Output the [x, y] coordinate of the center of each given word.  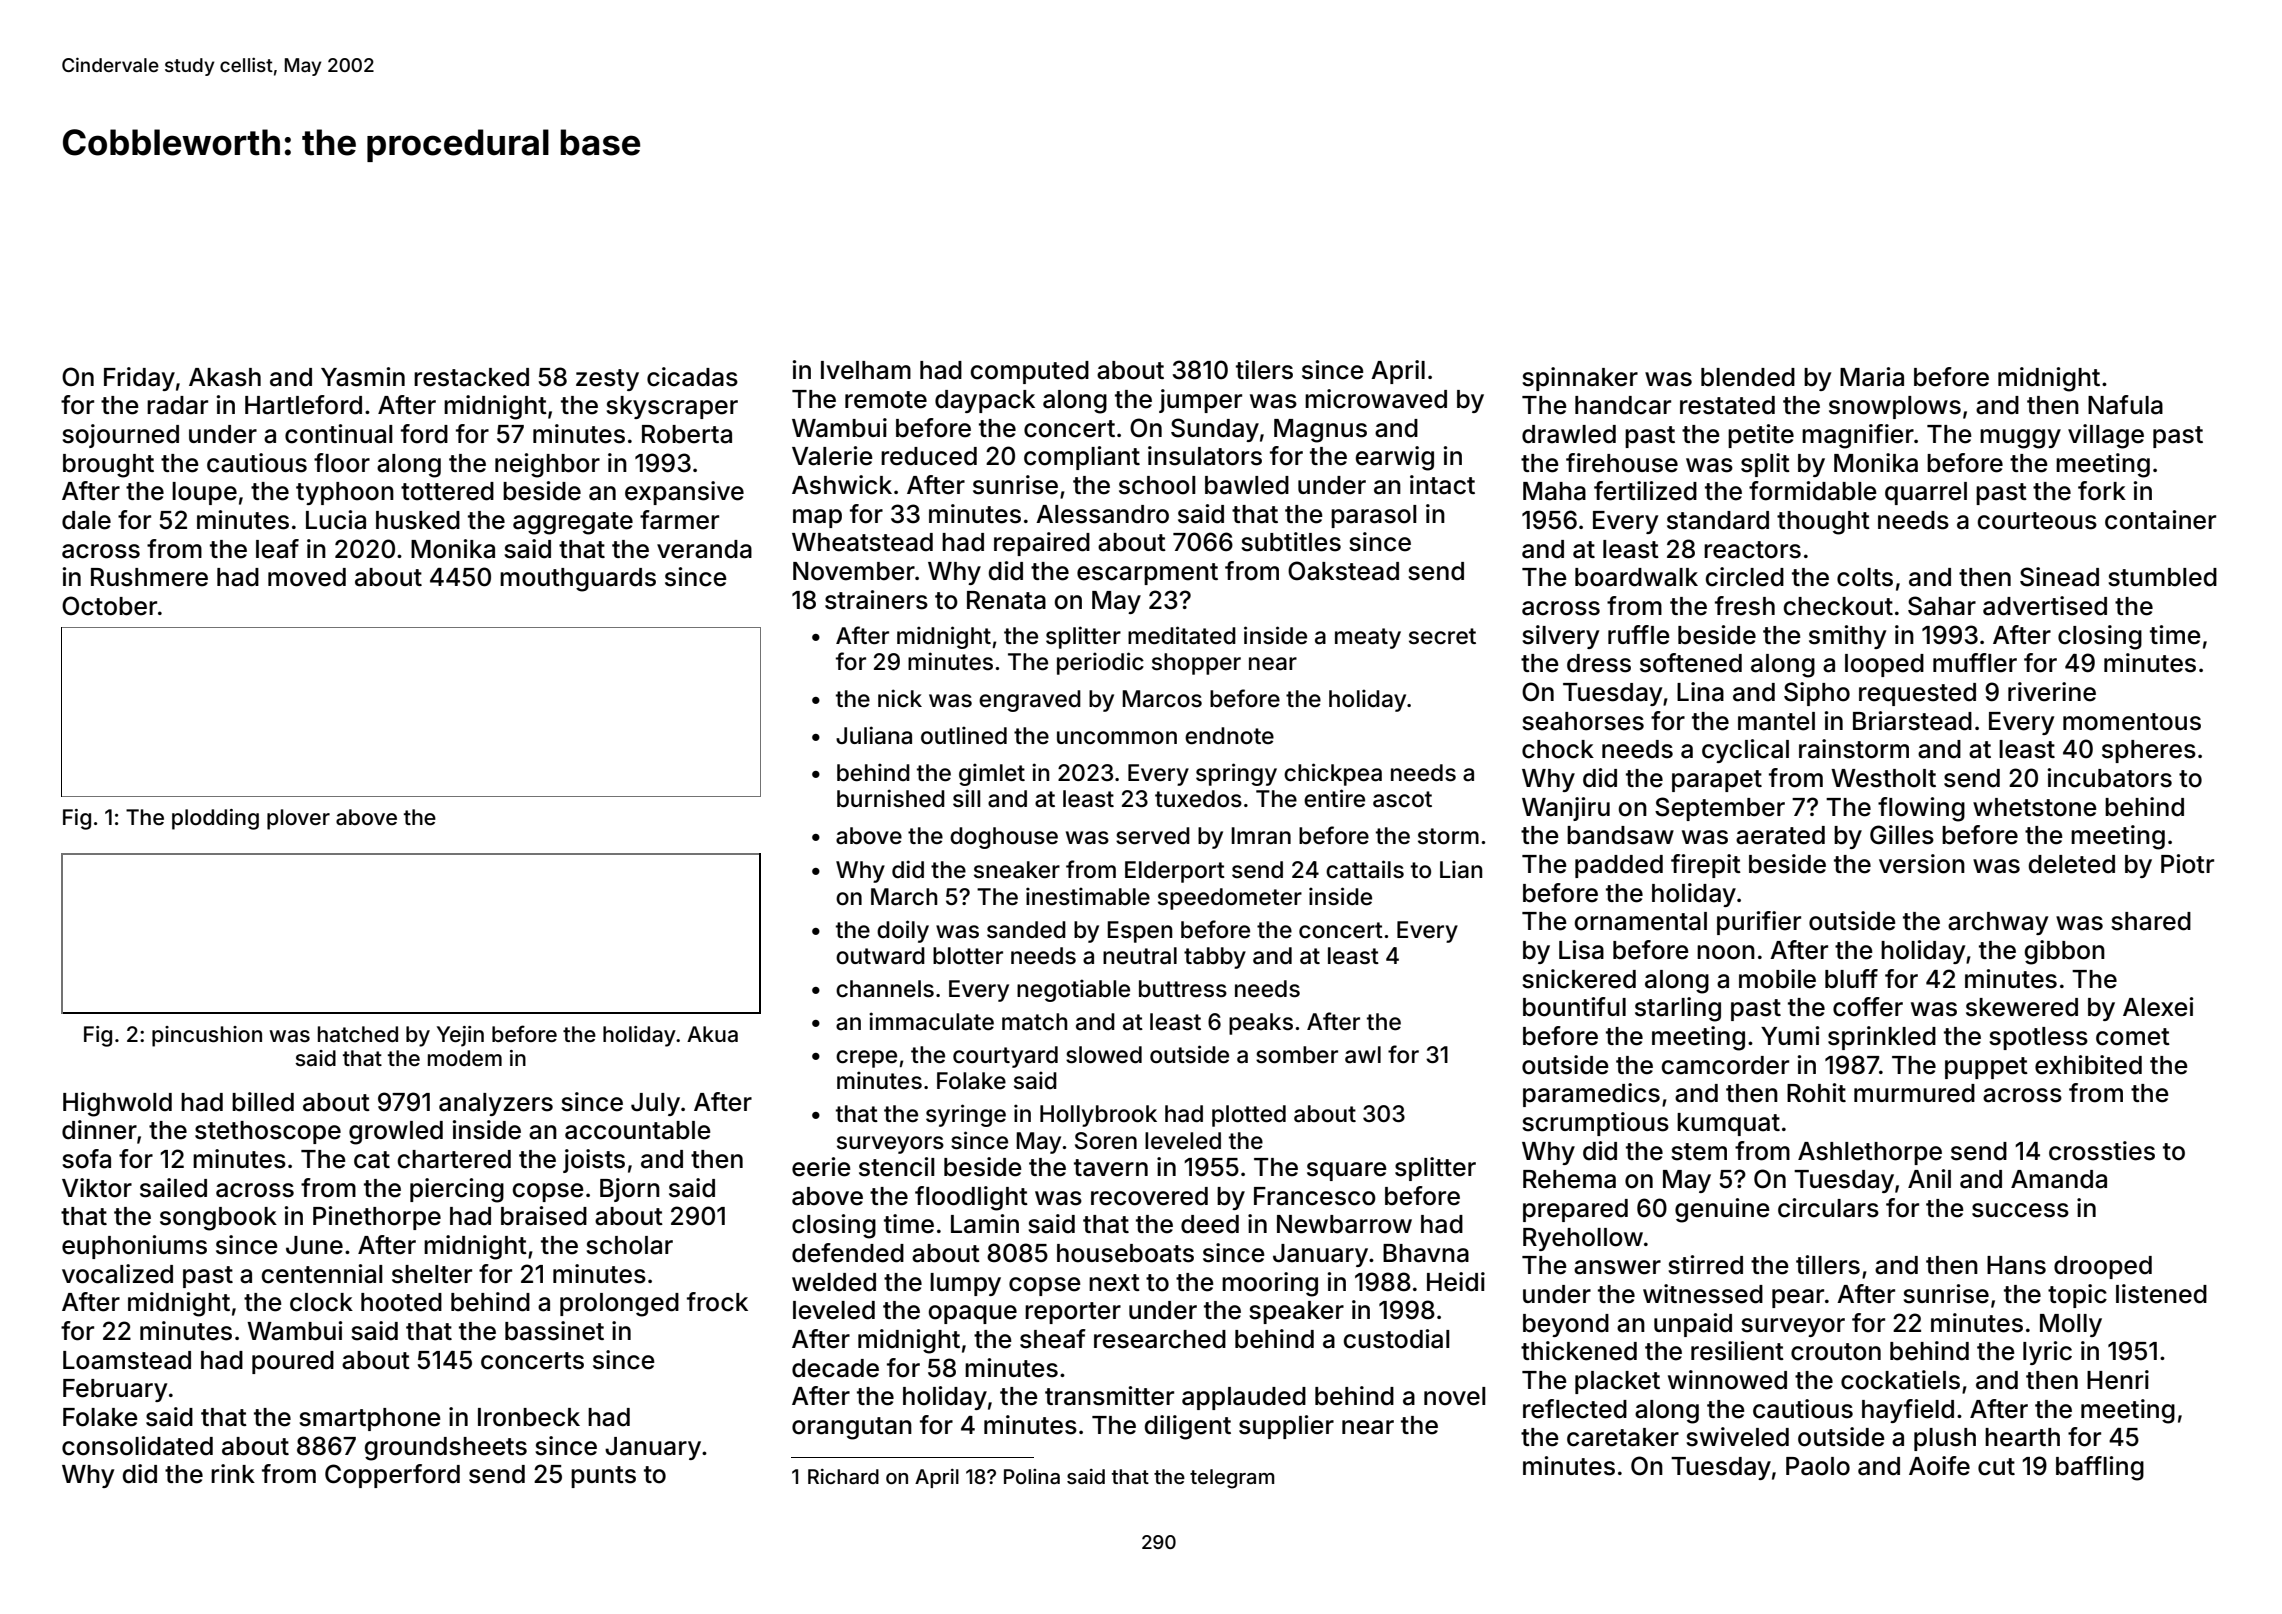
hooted [401, 1302]
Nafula [2125, 405]
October [109, 606]
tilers [1264, 370]
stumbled [2162, 577]
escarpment [1147, 574]
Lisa [1581, 950]
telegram [1232, 1479]
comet [2133, 1037]
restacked [471, 377]
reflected [1575, 1409]
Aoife [1939, 1466]
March [904, 897]
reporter [1073, 1313]
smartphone [370, 1419]
